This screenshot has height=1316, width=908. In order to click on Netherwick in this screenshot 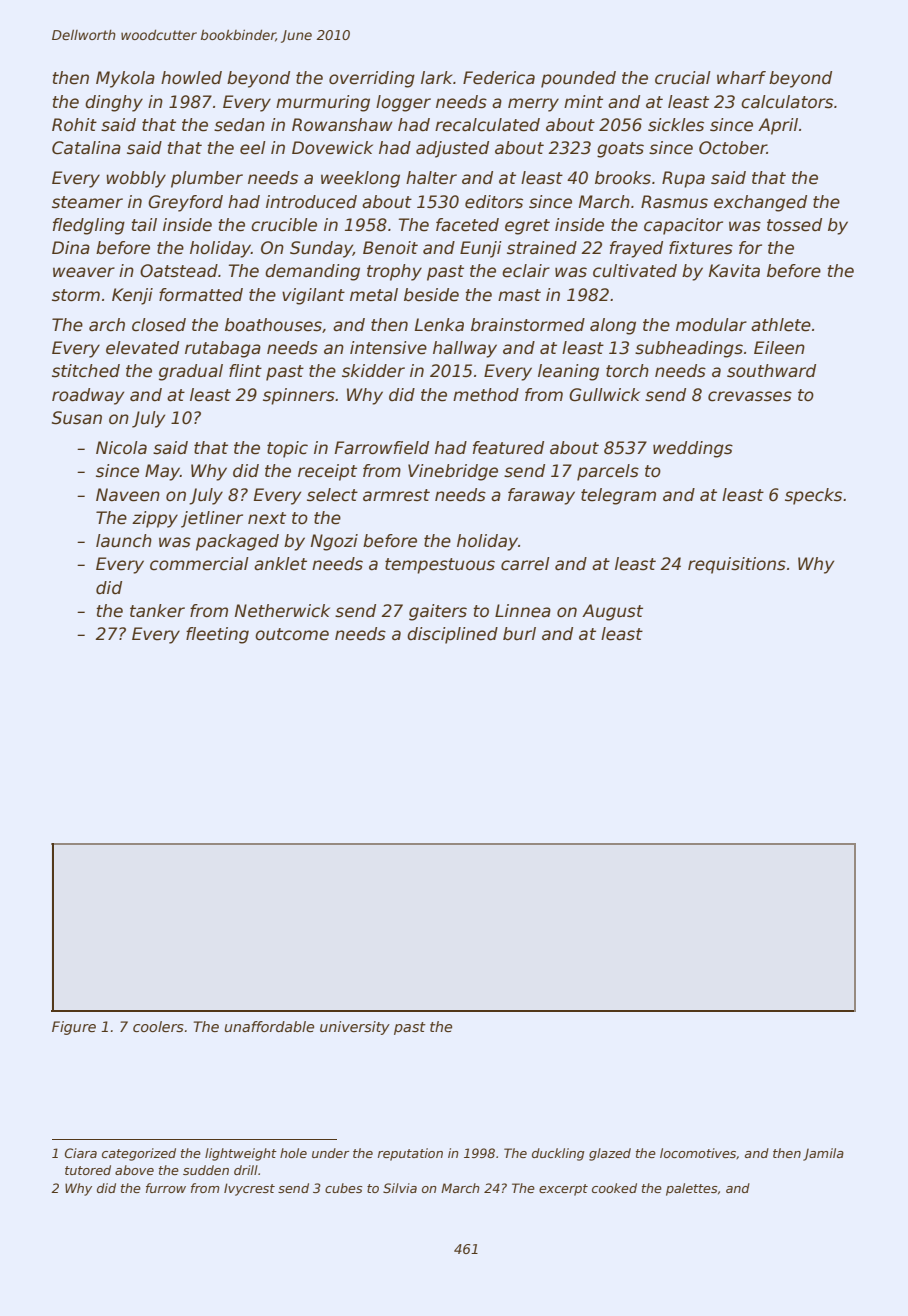, I will do `click(282, 611)`.
